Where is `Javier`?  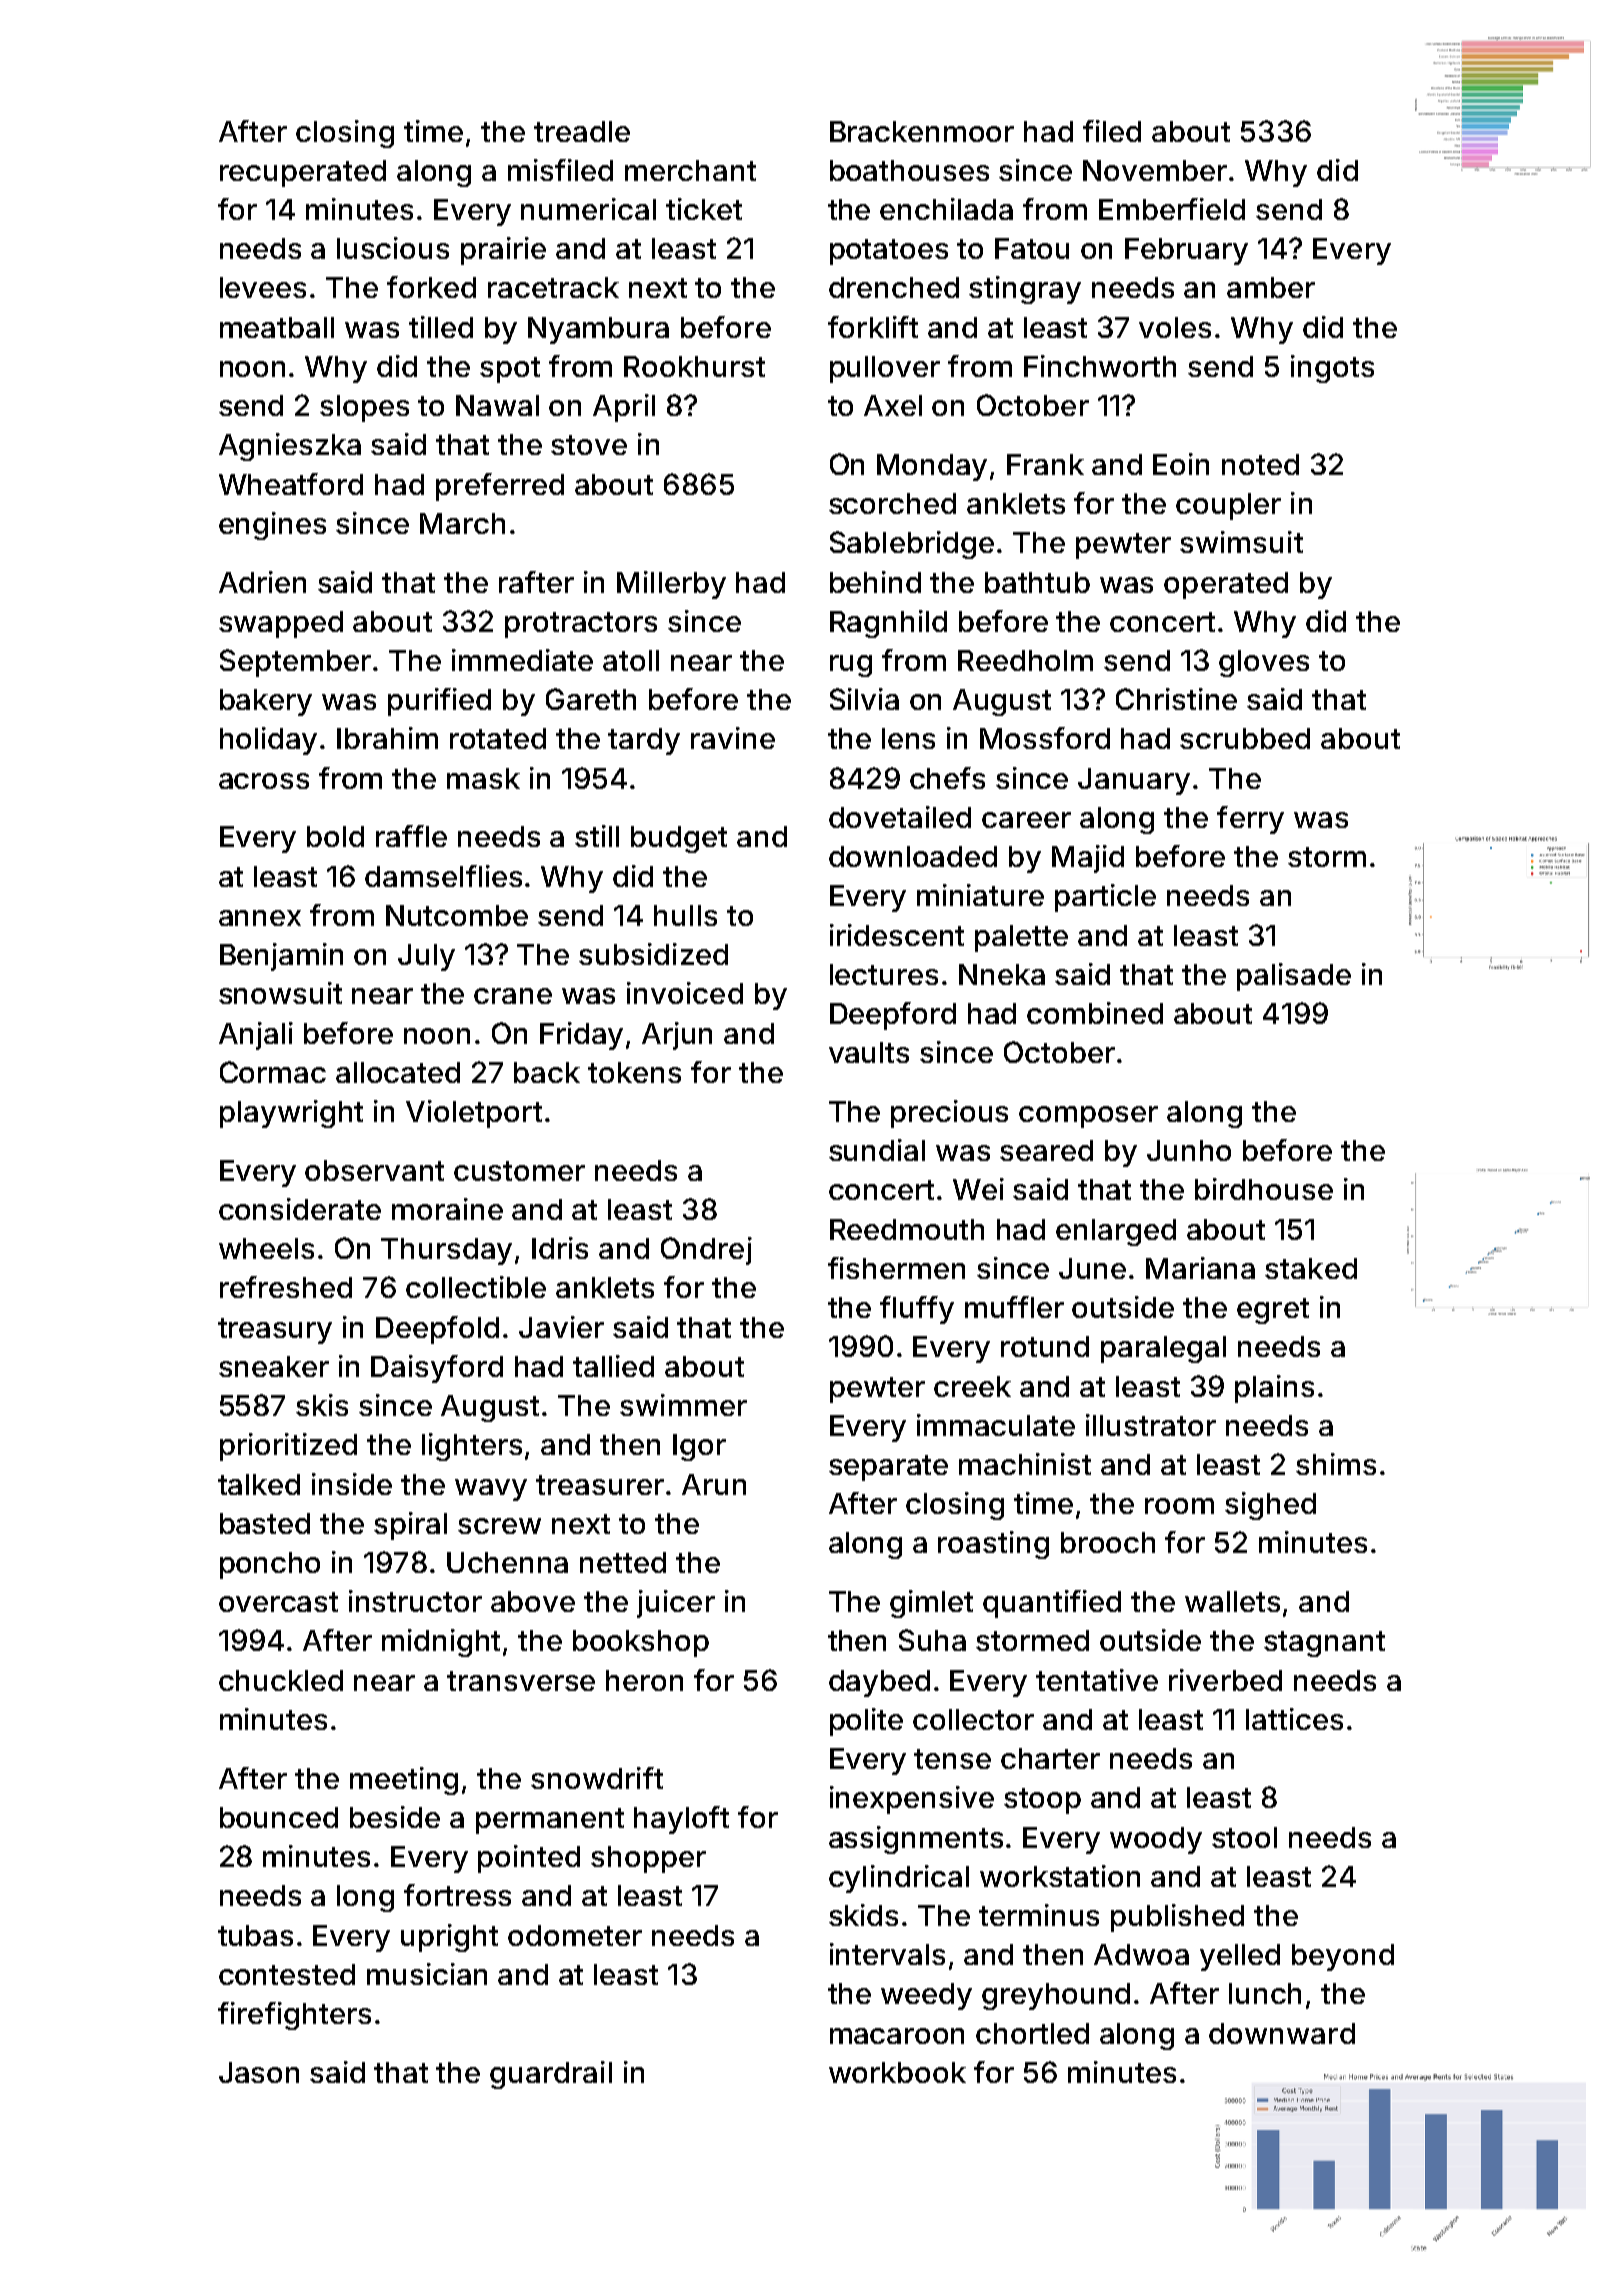 Javier is located at coordinates (561, 1327).
